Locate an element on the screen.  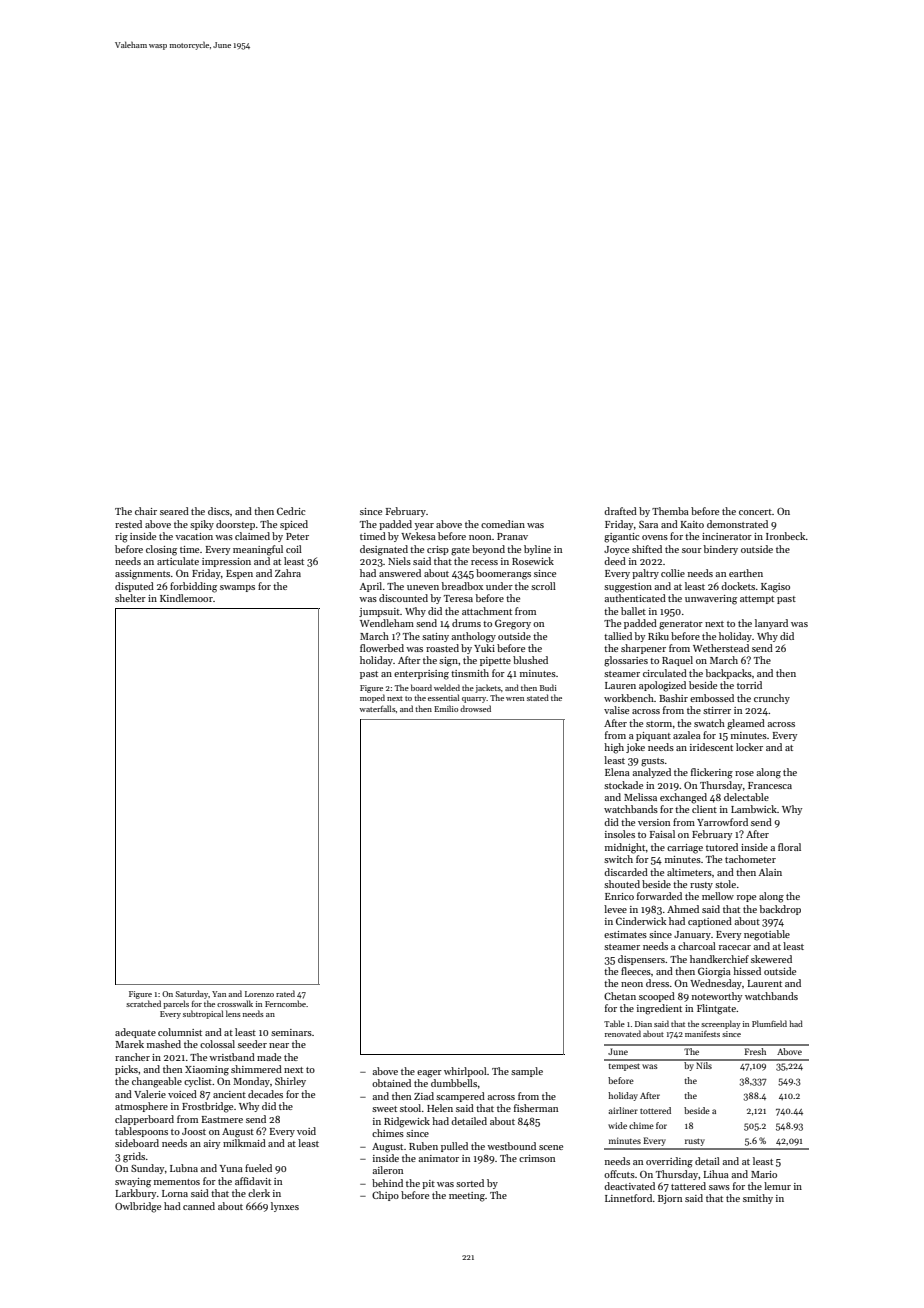
crosswalk is located at coordinates (235, 1003).
